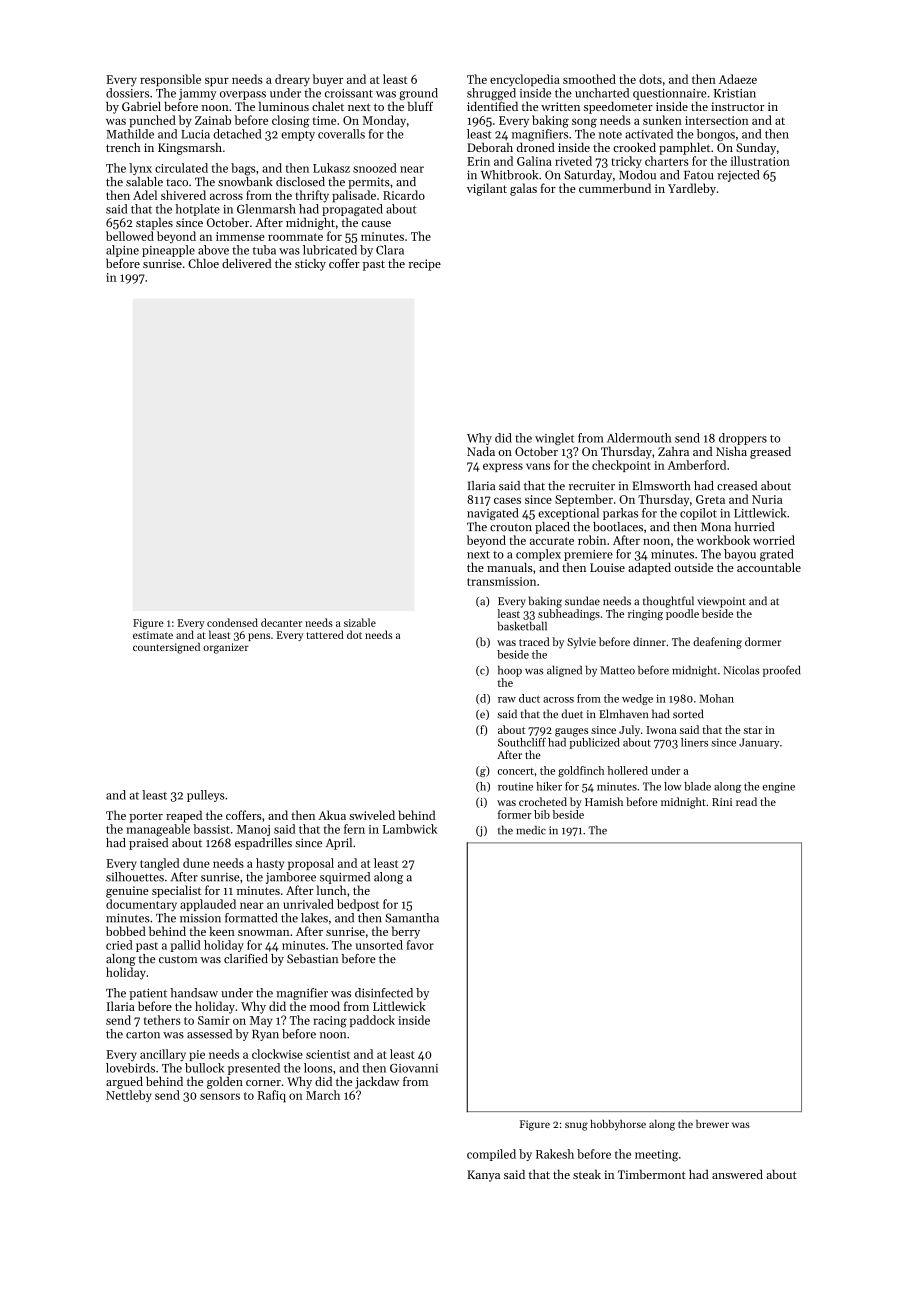 This document has height=1316, width=908. Describe the element at coordinates (349, 93) in the document. I see `croissant` at that location.
